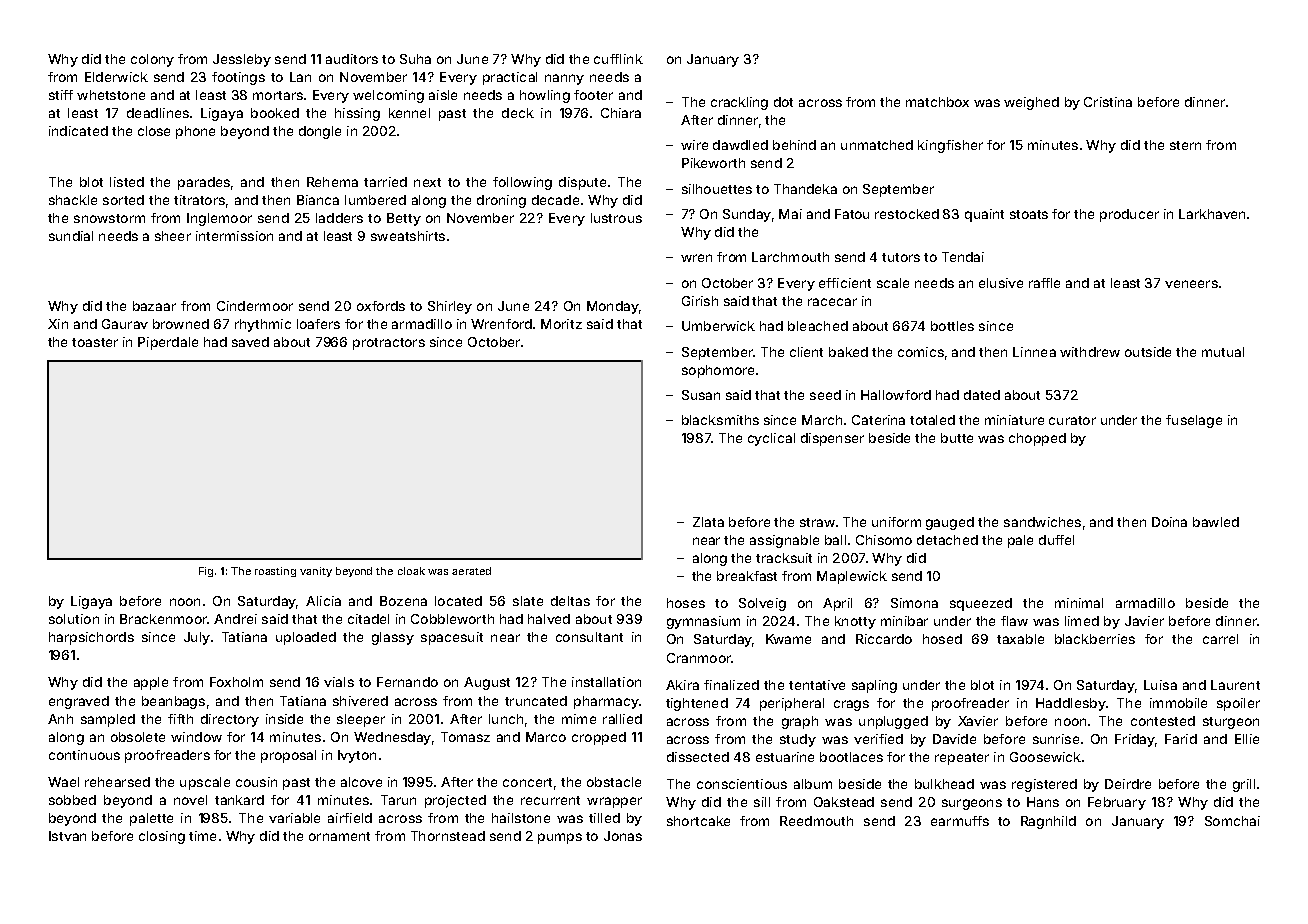  Describe the element at coordinates (352, 59) in the image. I see `auditors` at that location.
